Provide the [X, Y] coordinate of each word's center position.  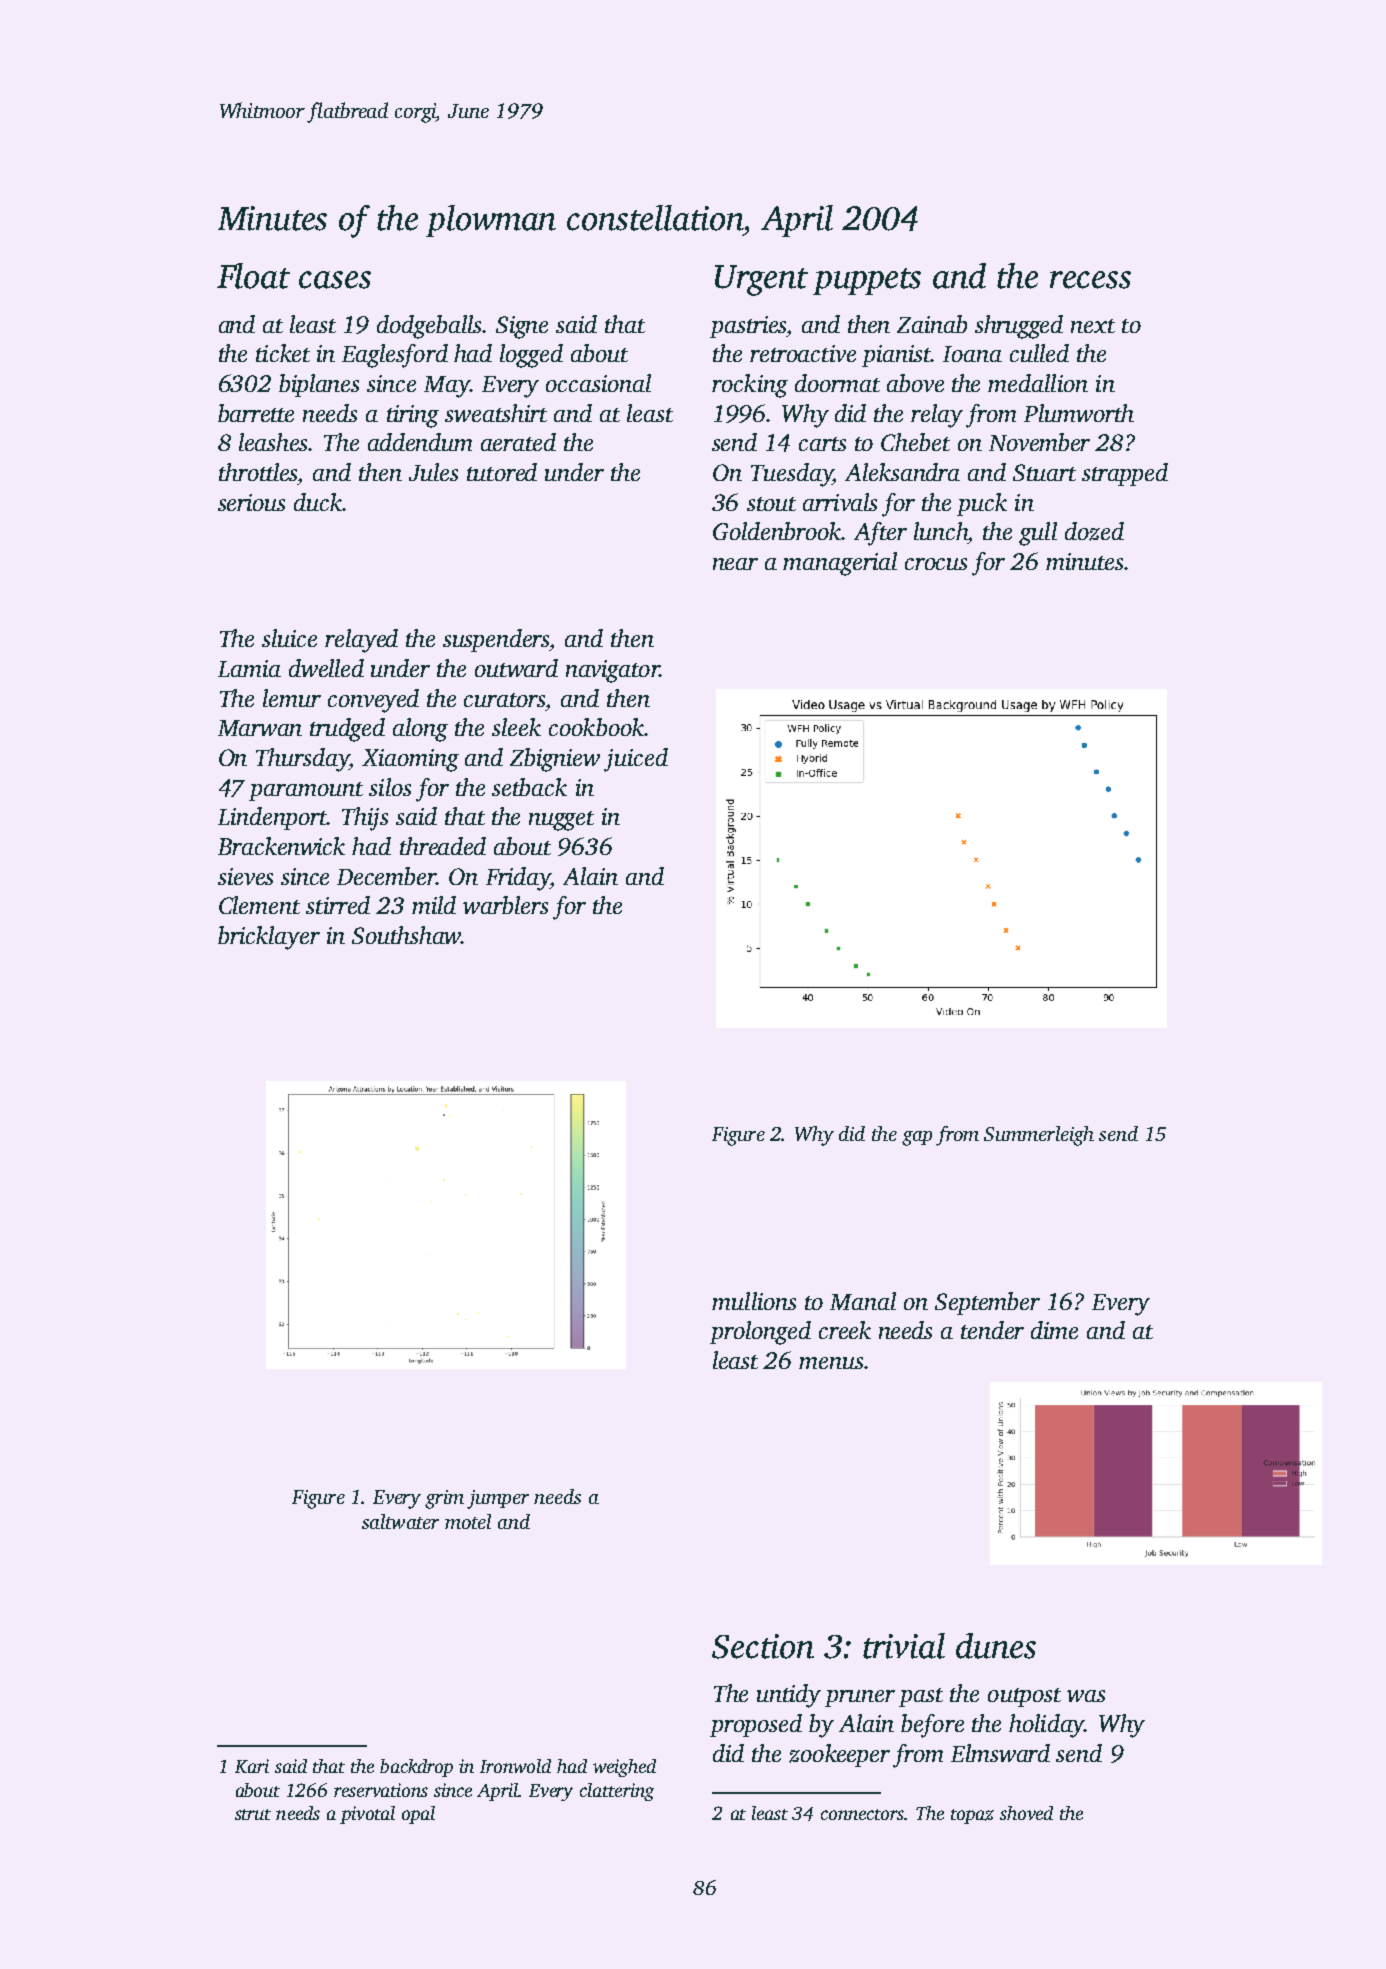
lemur [292, 698]
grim [444, 1499]
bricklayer [269, 938]
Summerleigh [1039, 1136]
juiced [636, 760]
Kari [252, 1766]
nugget [561, 821]
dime [1054, 1330]
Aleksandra [902, 472]
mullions [754, 1301]
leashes [274, 442]
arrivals [840, 502]
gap [917, 1138]
